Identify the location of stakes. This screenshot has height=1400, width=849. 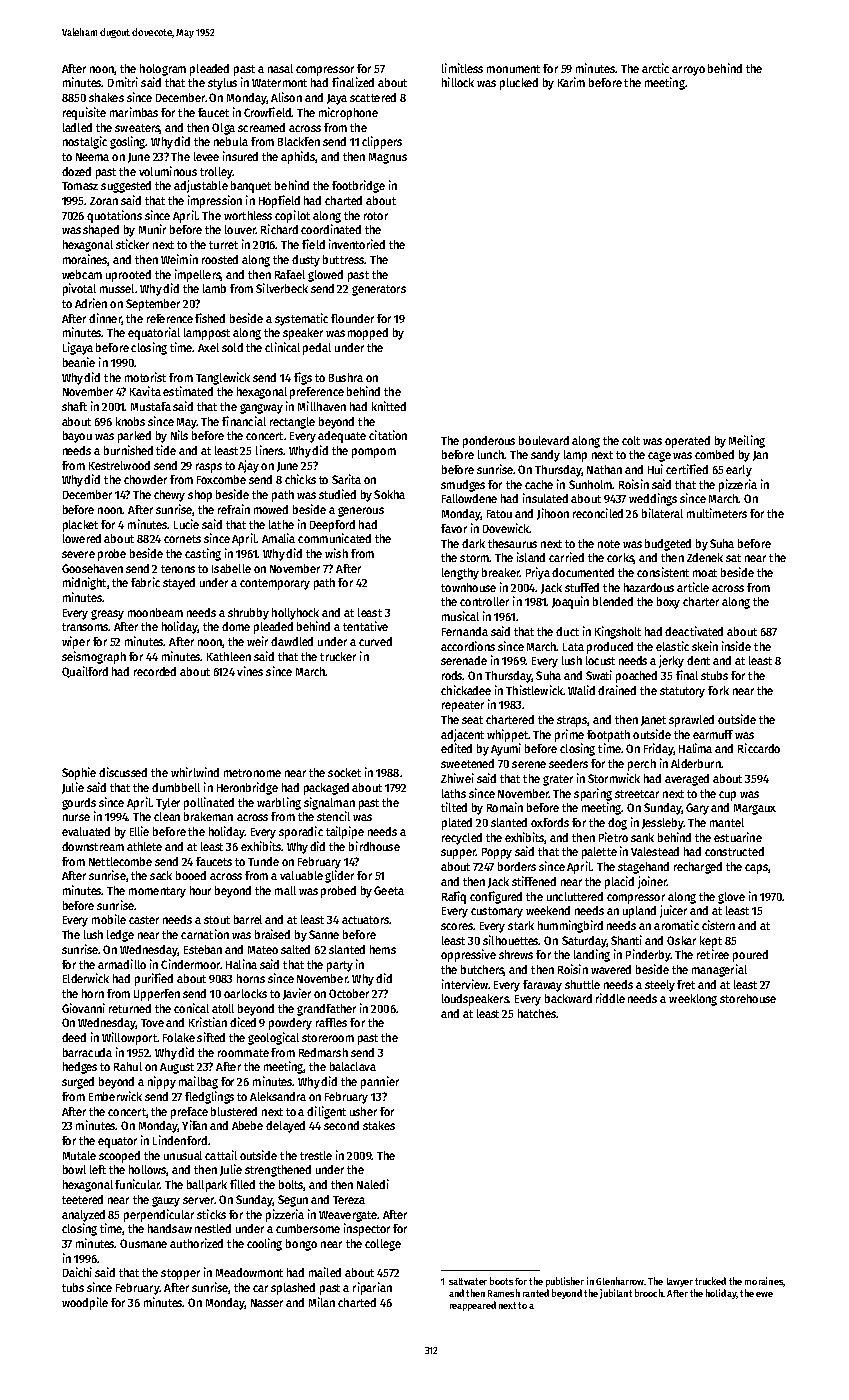
(379, 1125).
